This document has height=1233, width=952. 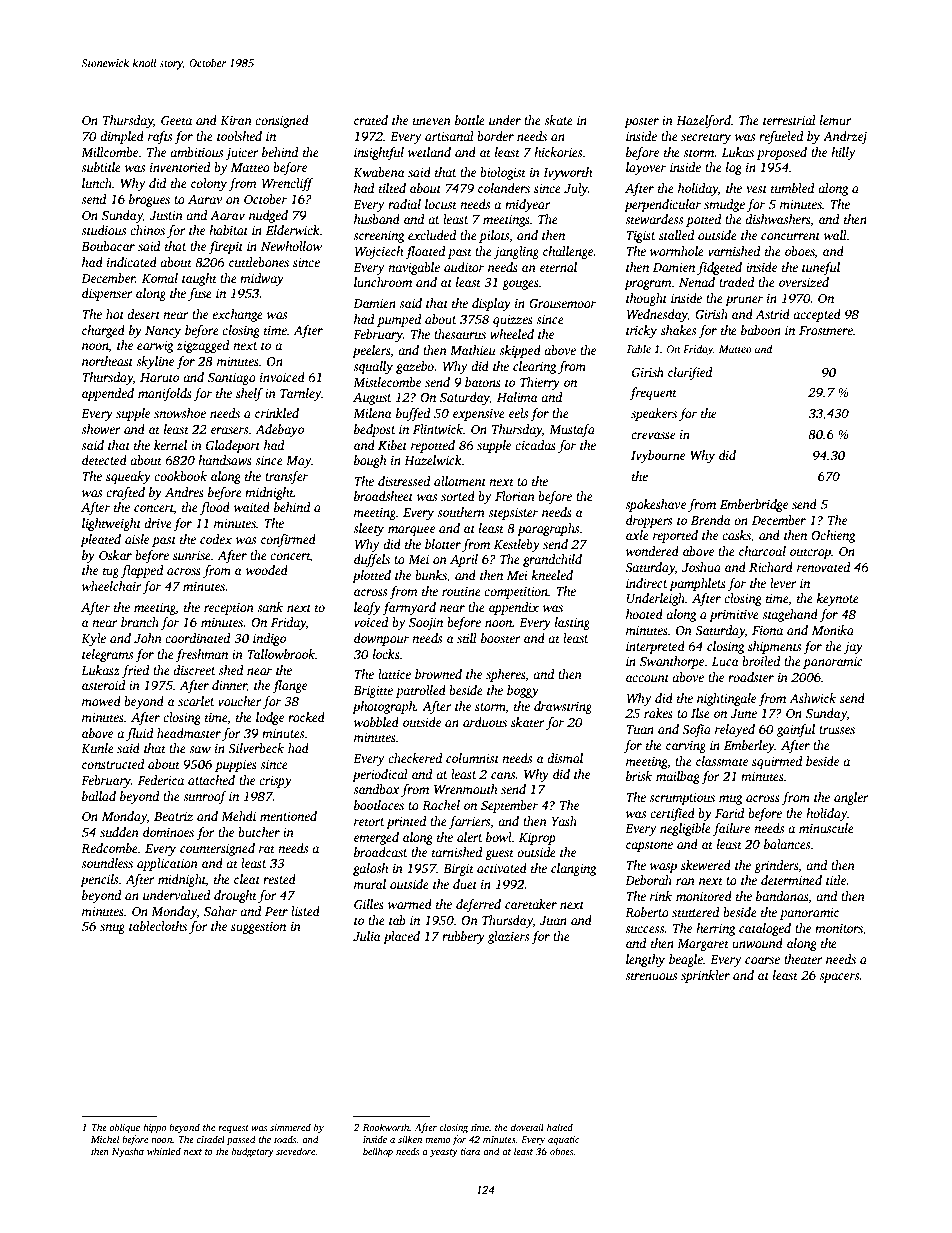 What do you see at coordinates (415, 758) in the document?
I see `checkered` at bounding box center [415, 758].
